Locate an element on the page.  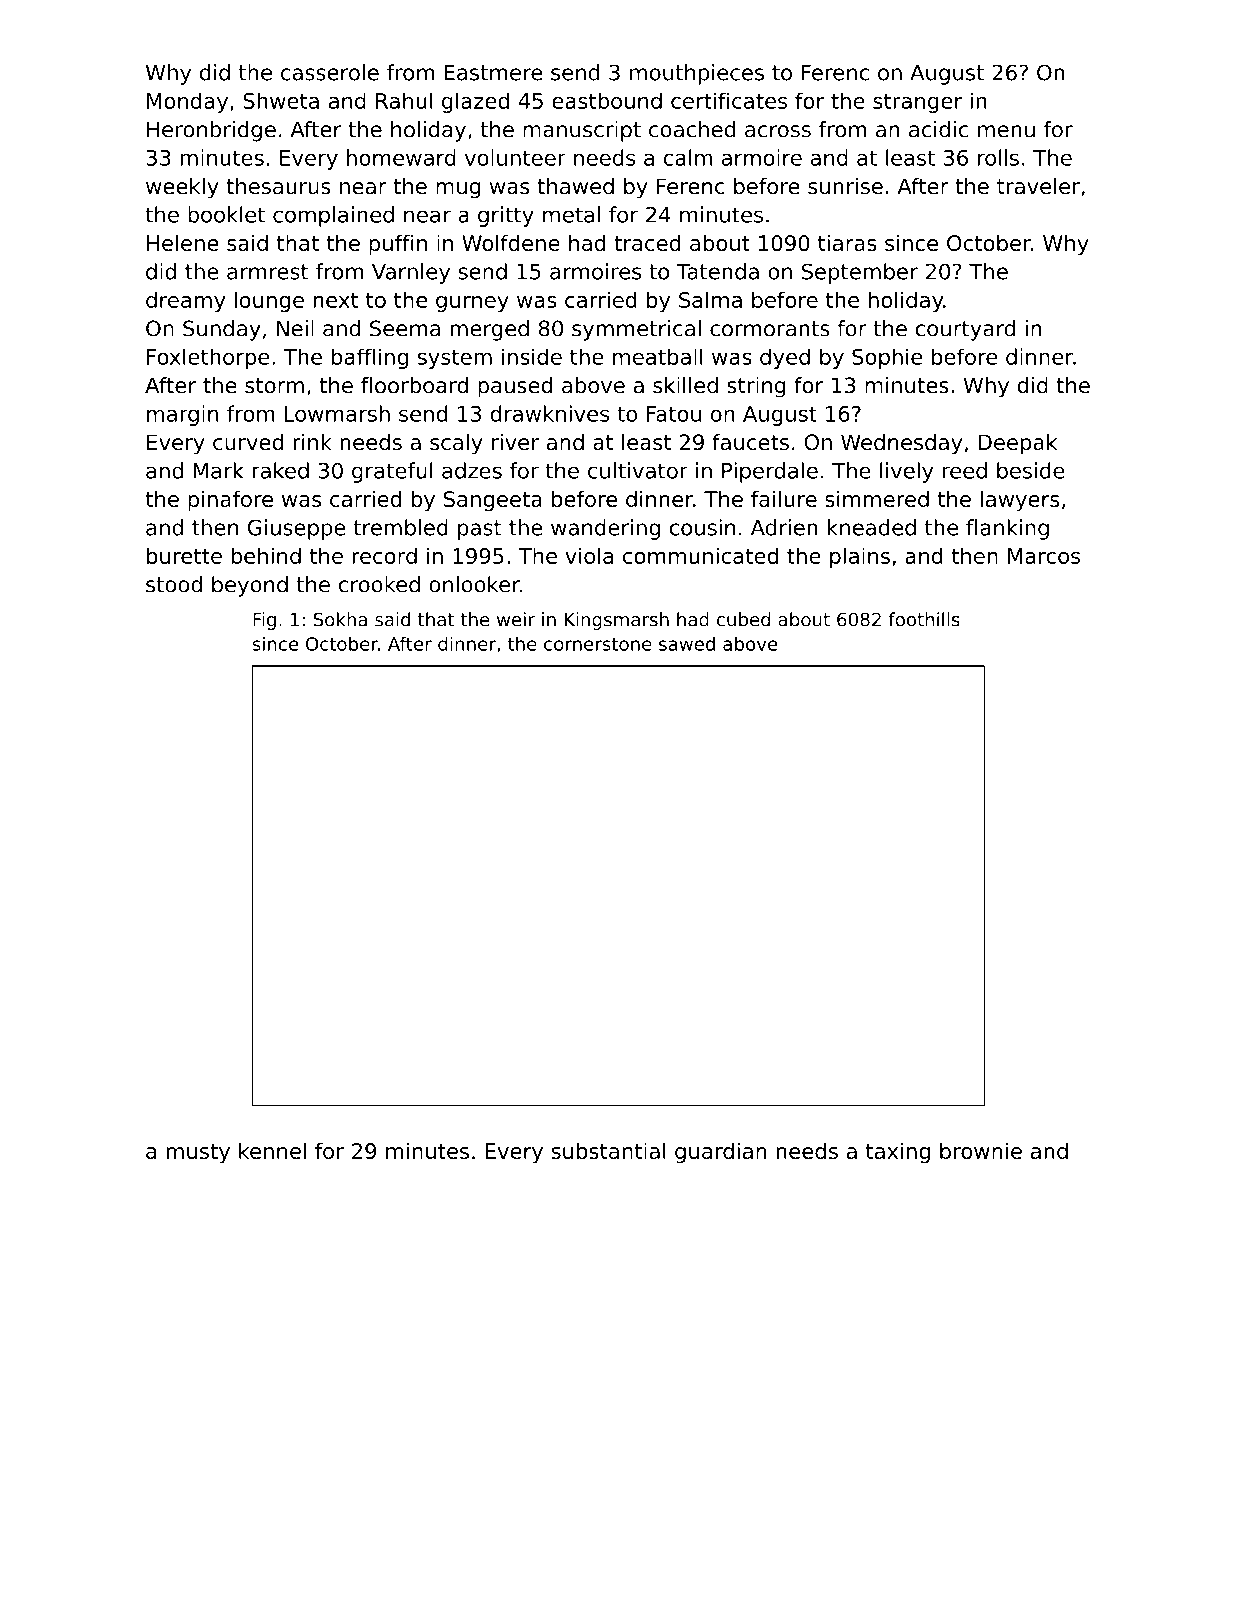
sawed is located at coordinates (687, 644).
